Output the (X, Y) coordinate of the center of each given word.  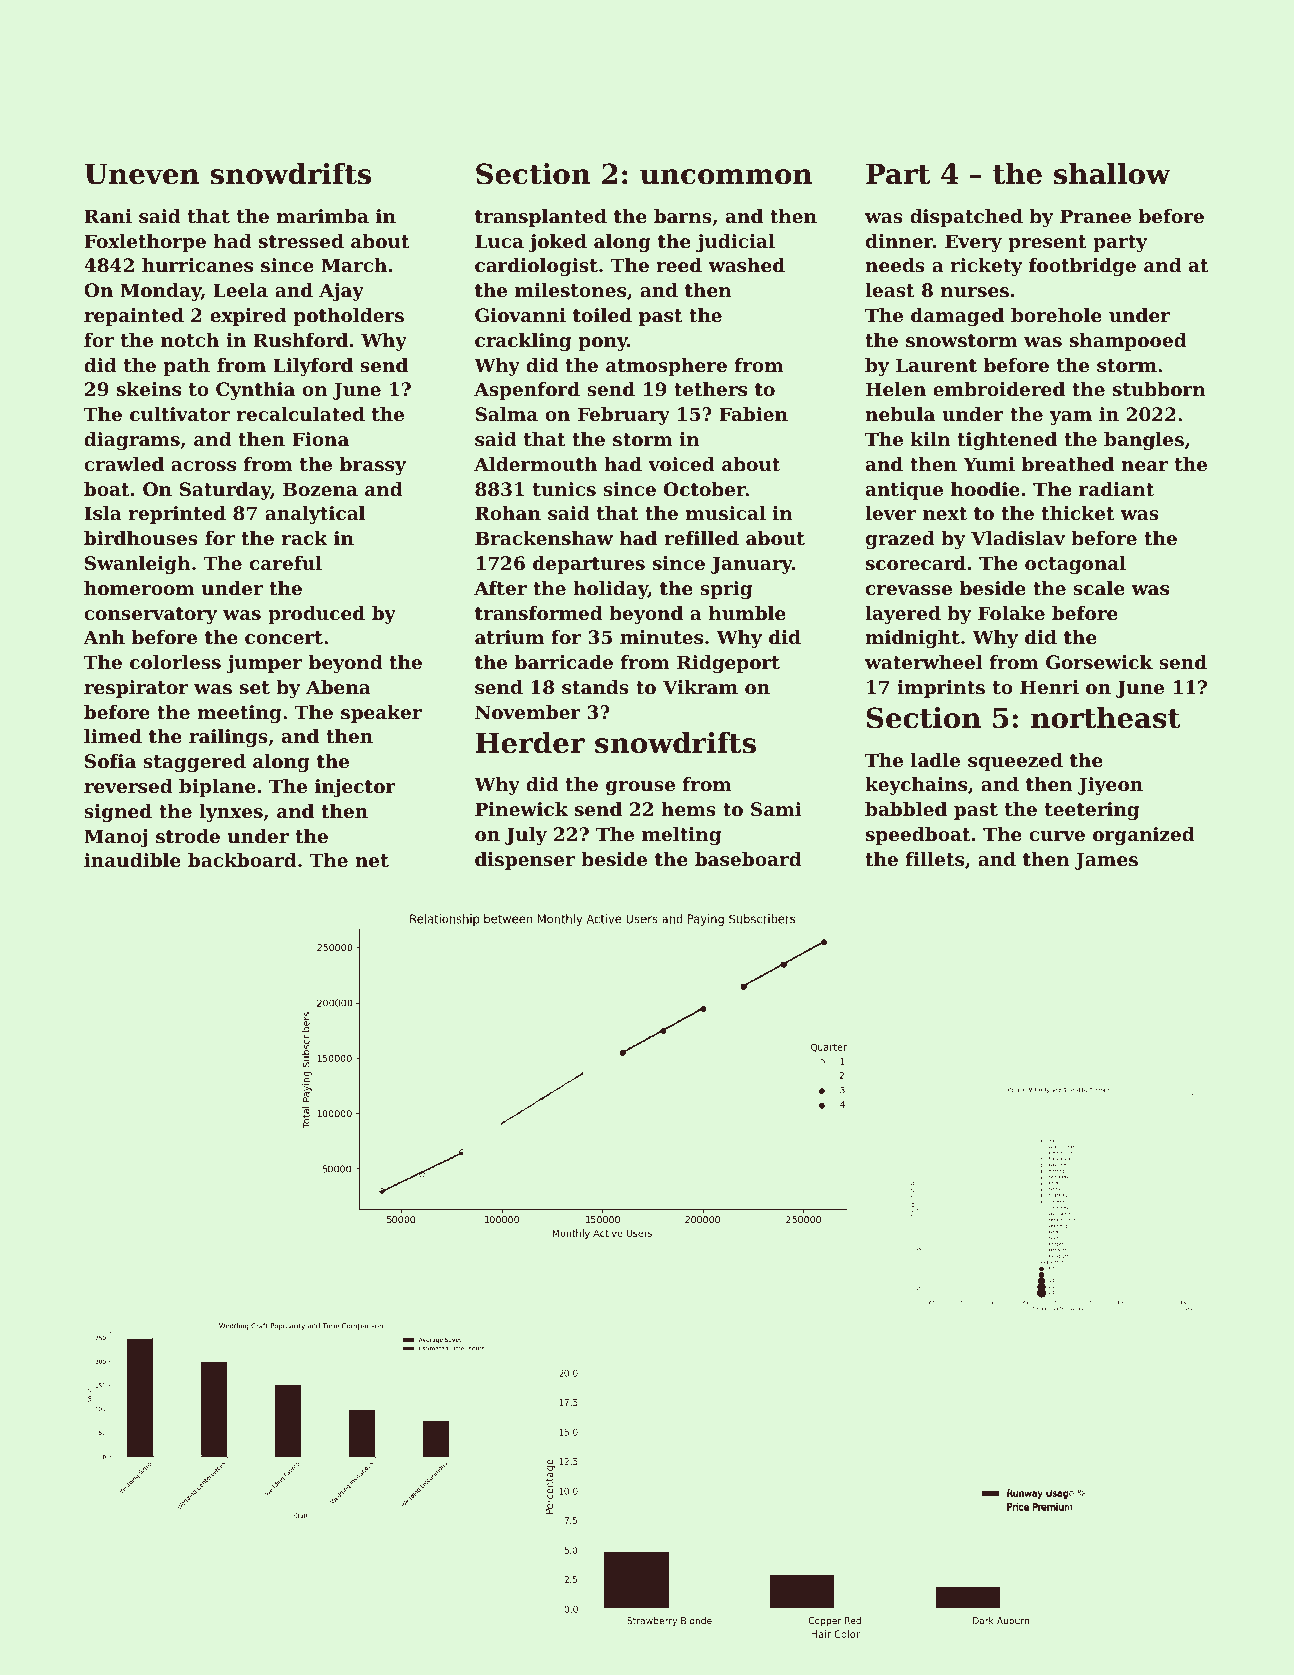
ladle (935, 760)
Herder (530, 743)
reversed (128, 786)
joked (558, 243)
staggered (194, 763)
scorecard (916, 563)
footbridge (1082, 267)
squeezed (1015, 762)
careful (286, 563)
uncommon (726, 177)
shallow (1112, 174)
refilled (701, 538)
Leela (240, 290)
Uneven (141, 174)
